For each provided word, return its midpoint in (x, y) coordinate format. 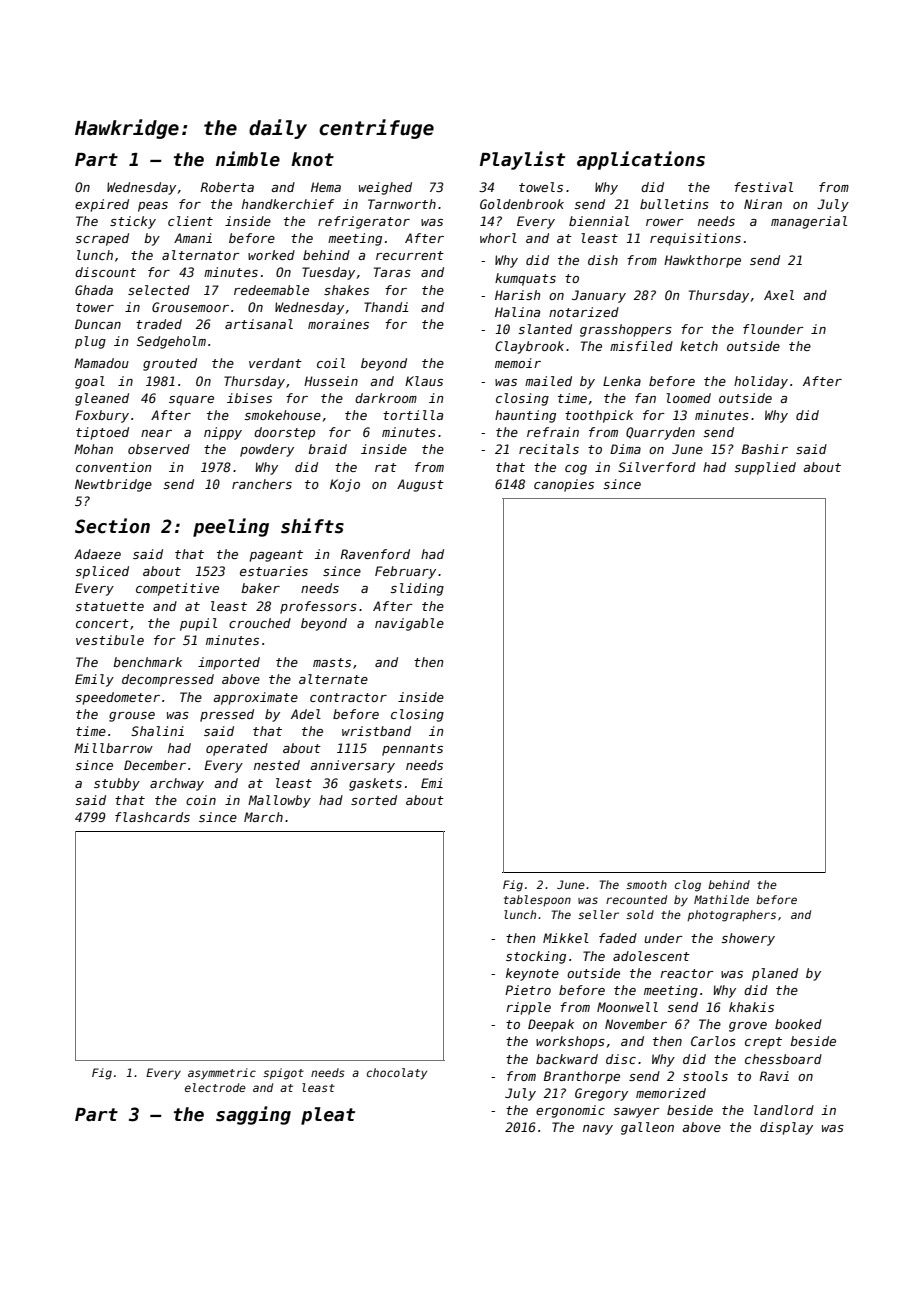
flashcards (152, 817)
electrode (215, 1087)
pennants (412, 750)
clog (688, 886)
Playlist (522, 160)
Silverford (657, 467)
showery (748, 939)
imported (229, 663)
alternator (201, 255)
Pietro (528, 990)
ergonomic (570, 1111)
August (420, 485)
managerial (809, 222)
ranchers (262, 484)
